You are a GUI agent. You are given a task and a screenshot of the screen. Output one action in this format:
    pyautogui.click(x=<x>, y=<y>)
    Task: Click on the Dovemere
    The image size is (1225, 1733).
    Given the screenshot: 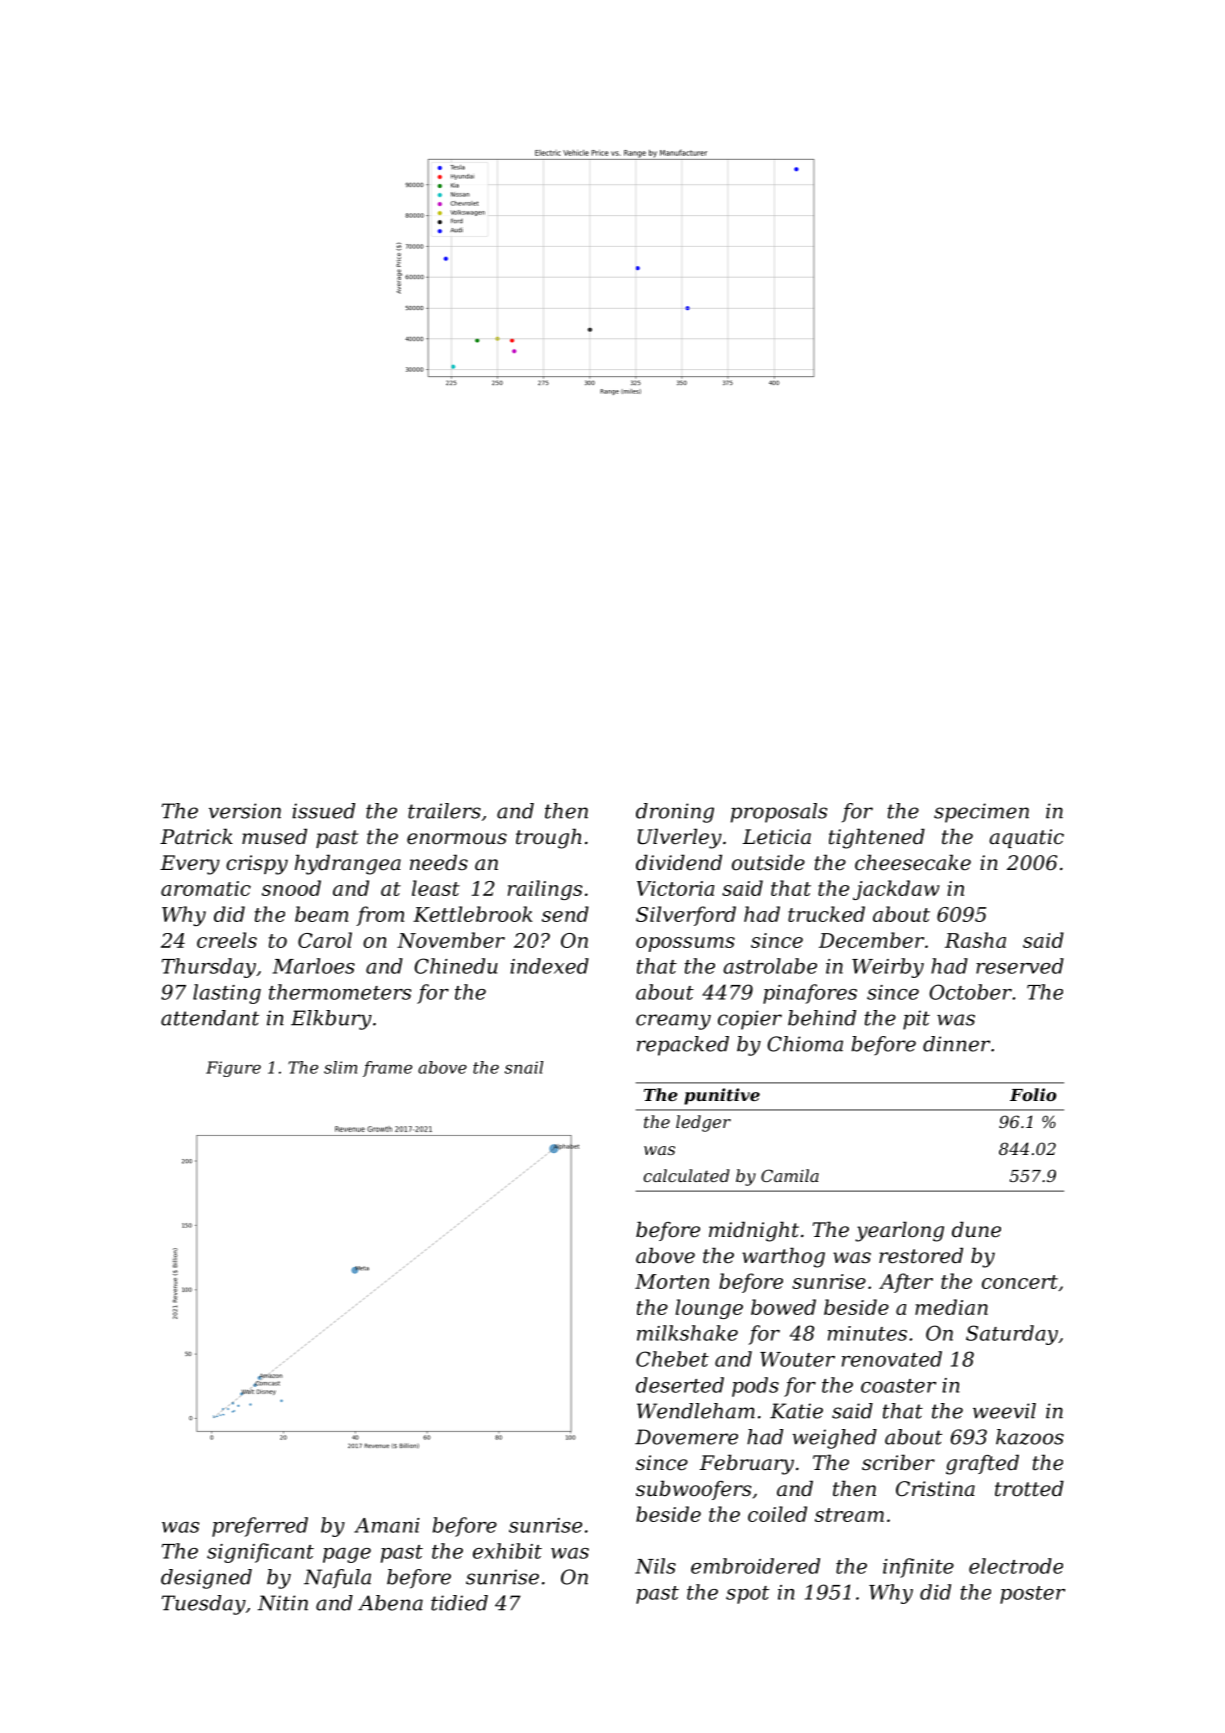 What is the action you would take?
    pyautogui.click(x=686, y=1437)
